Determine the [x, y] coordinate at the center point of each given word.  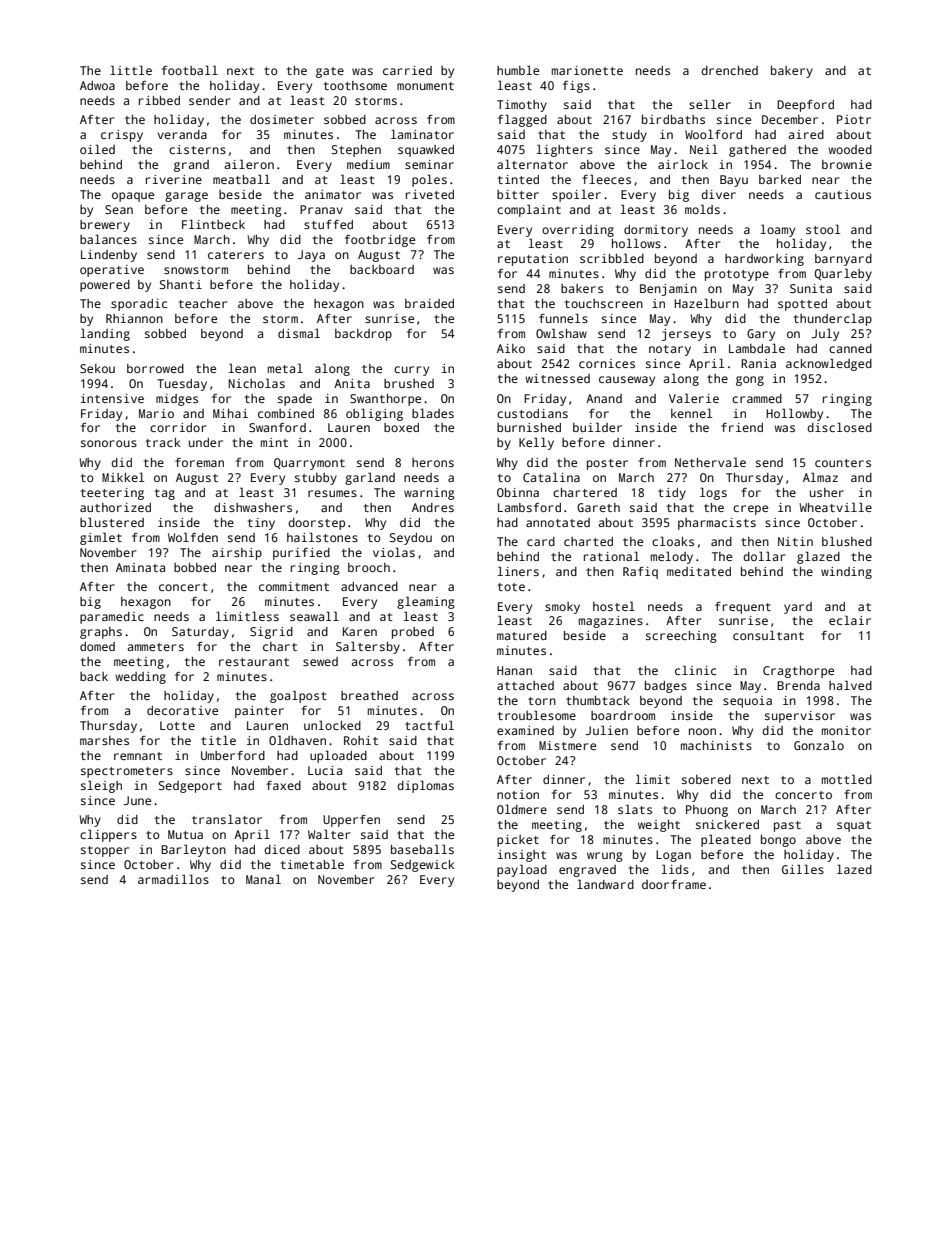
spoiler [576, 195]
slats [635, 809]
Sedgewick [422, 866]
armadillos [173, 879]
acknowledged [829, 364]
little [131, 70]
